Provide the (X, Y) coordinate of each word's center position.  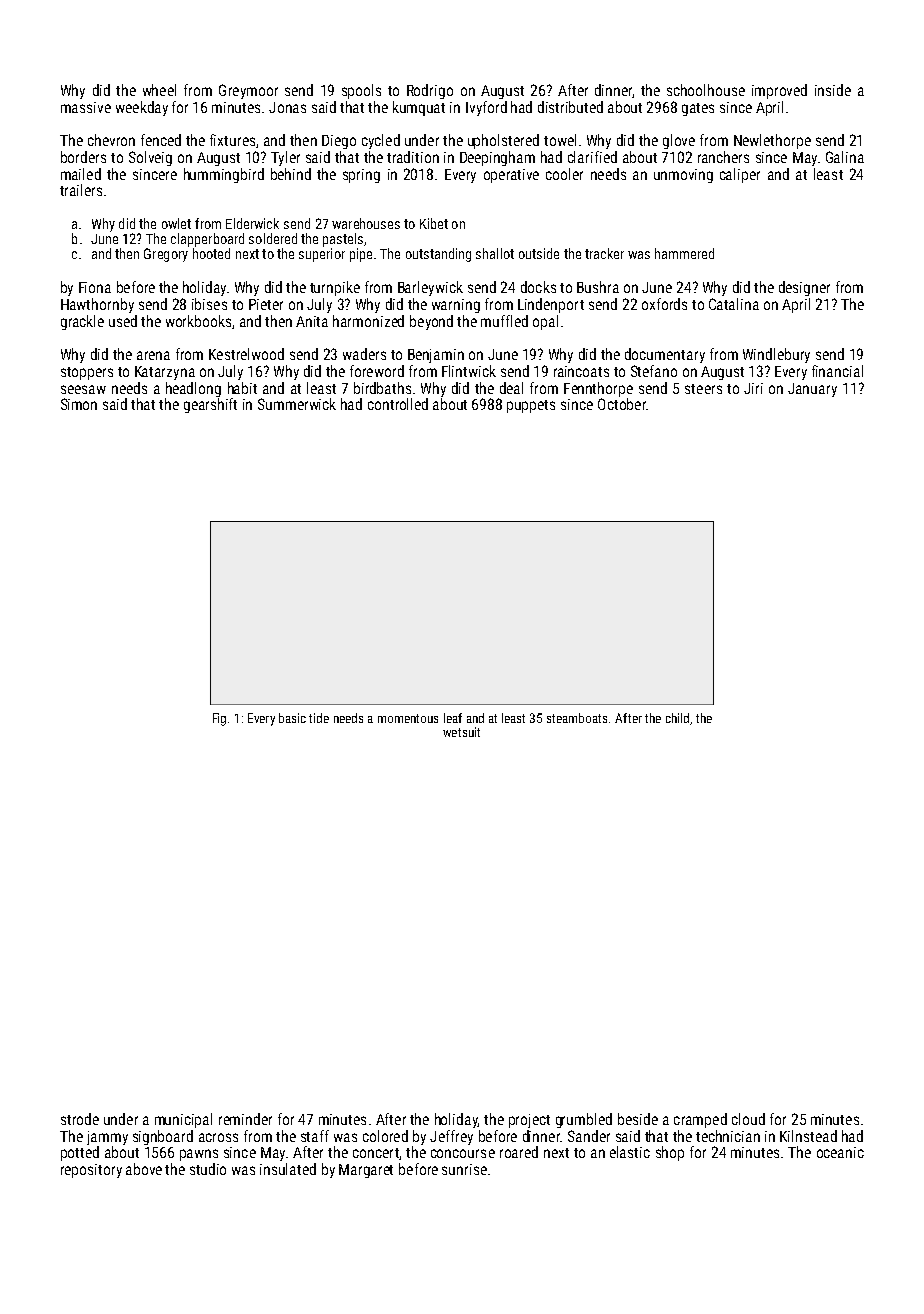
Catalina (734, 304)
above (144, 1169)
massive (86, 107)
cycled (381, 141)
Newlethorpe (772, 141)
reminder (245, 1119)
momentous (408, 718)
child (677, 718)
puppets (531, 406)
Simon (79, 404)
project (529, 1121)
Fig (219, 719)
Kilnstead (808, 1136)
